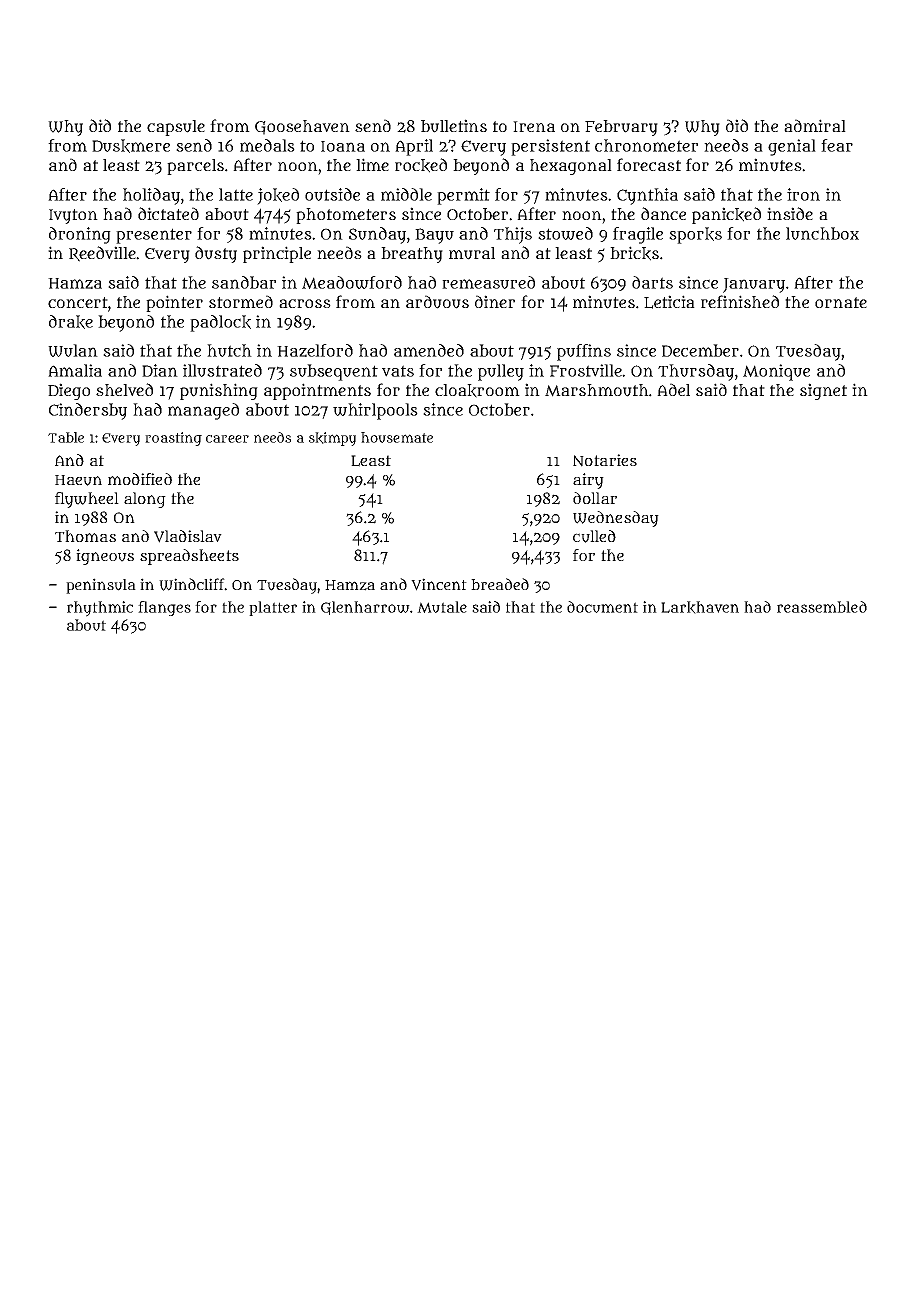  What do you see at coordinates (822, 607) in the page?
I see `reassembled` at bounding box center [822, 607].
